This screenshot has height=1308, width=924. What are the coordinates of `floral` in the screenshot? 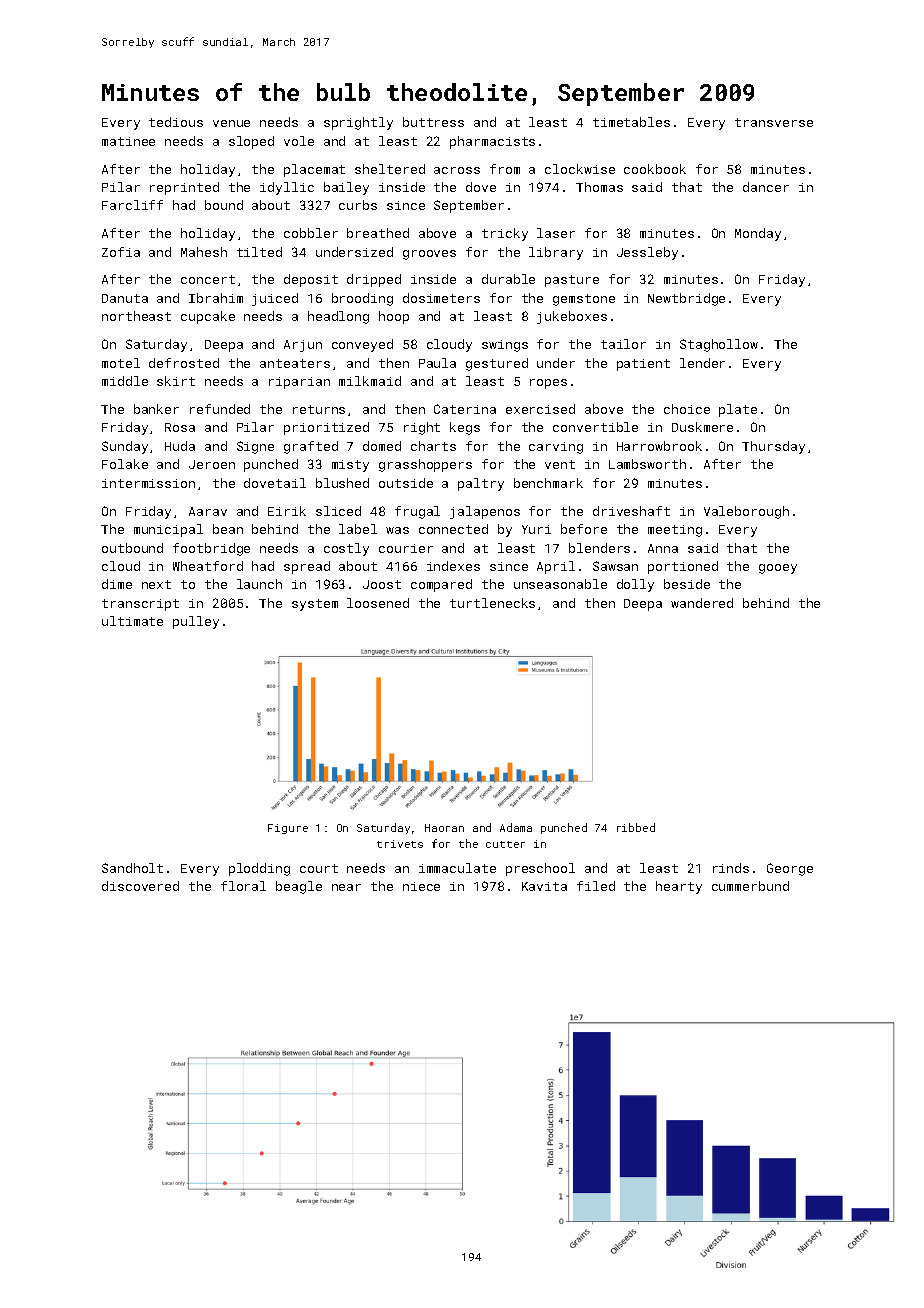 It's located at (243, 886).
